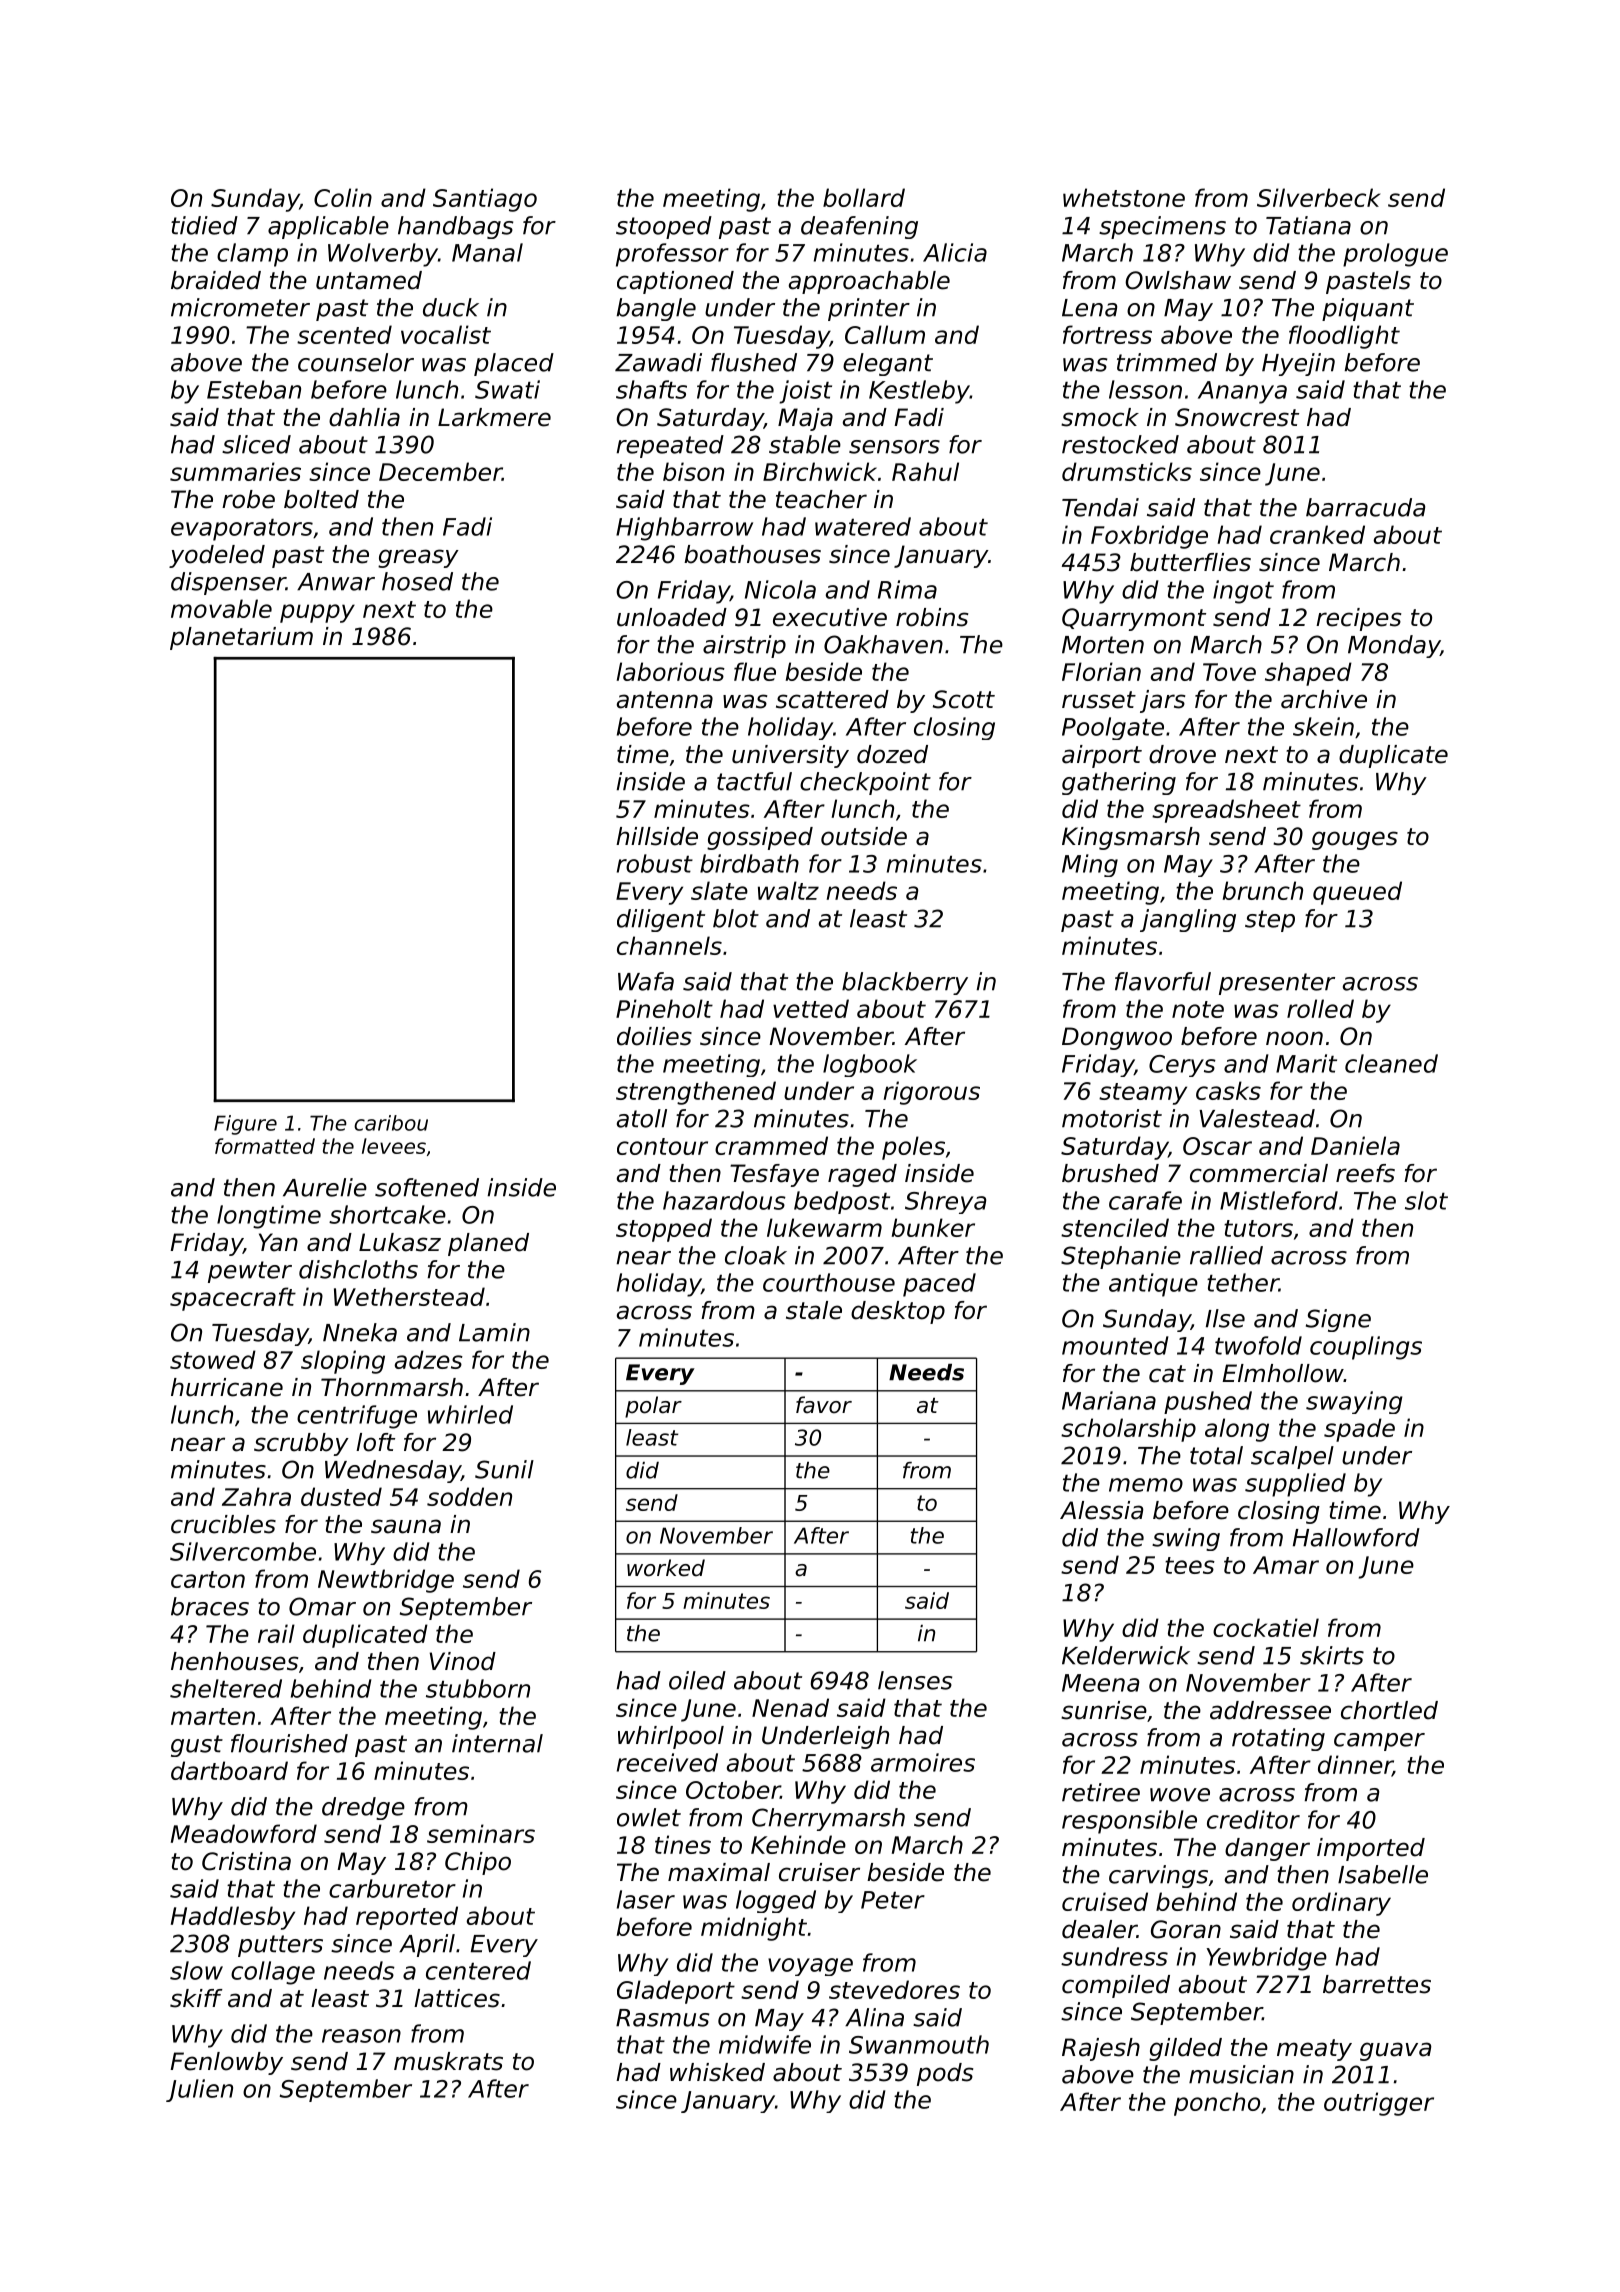 Image resolution: width=1620 pixels, height=2292 pixels. Describe the element at coordinates (811, 1008) in the page. I see `vetted` at that location.
